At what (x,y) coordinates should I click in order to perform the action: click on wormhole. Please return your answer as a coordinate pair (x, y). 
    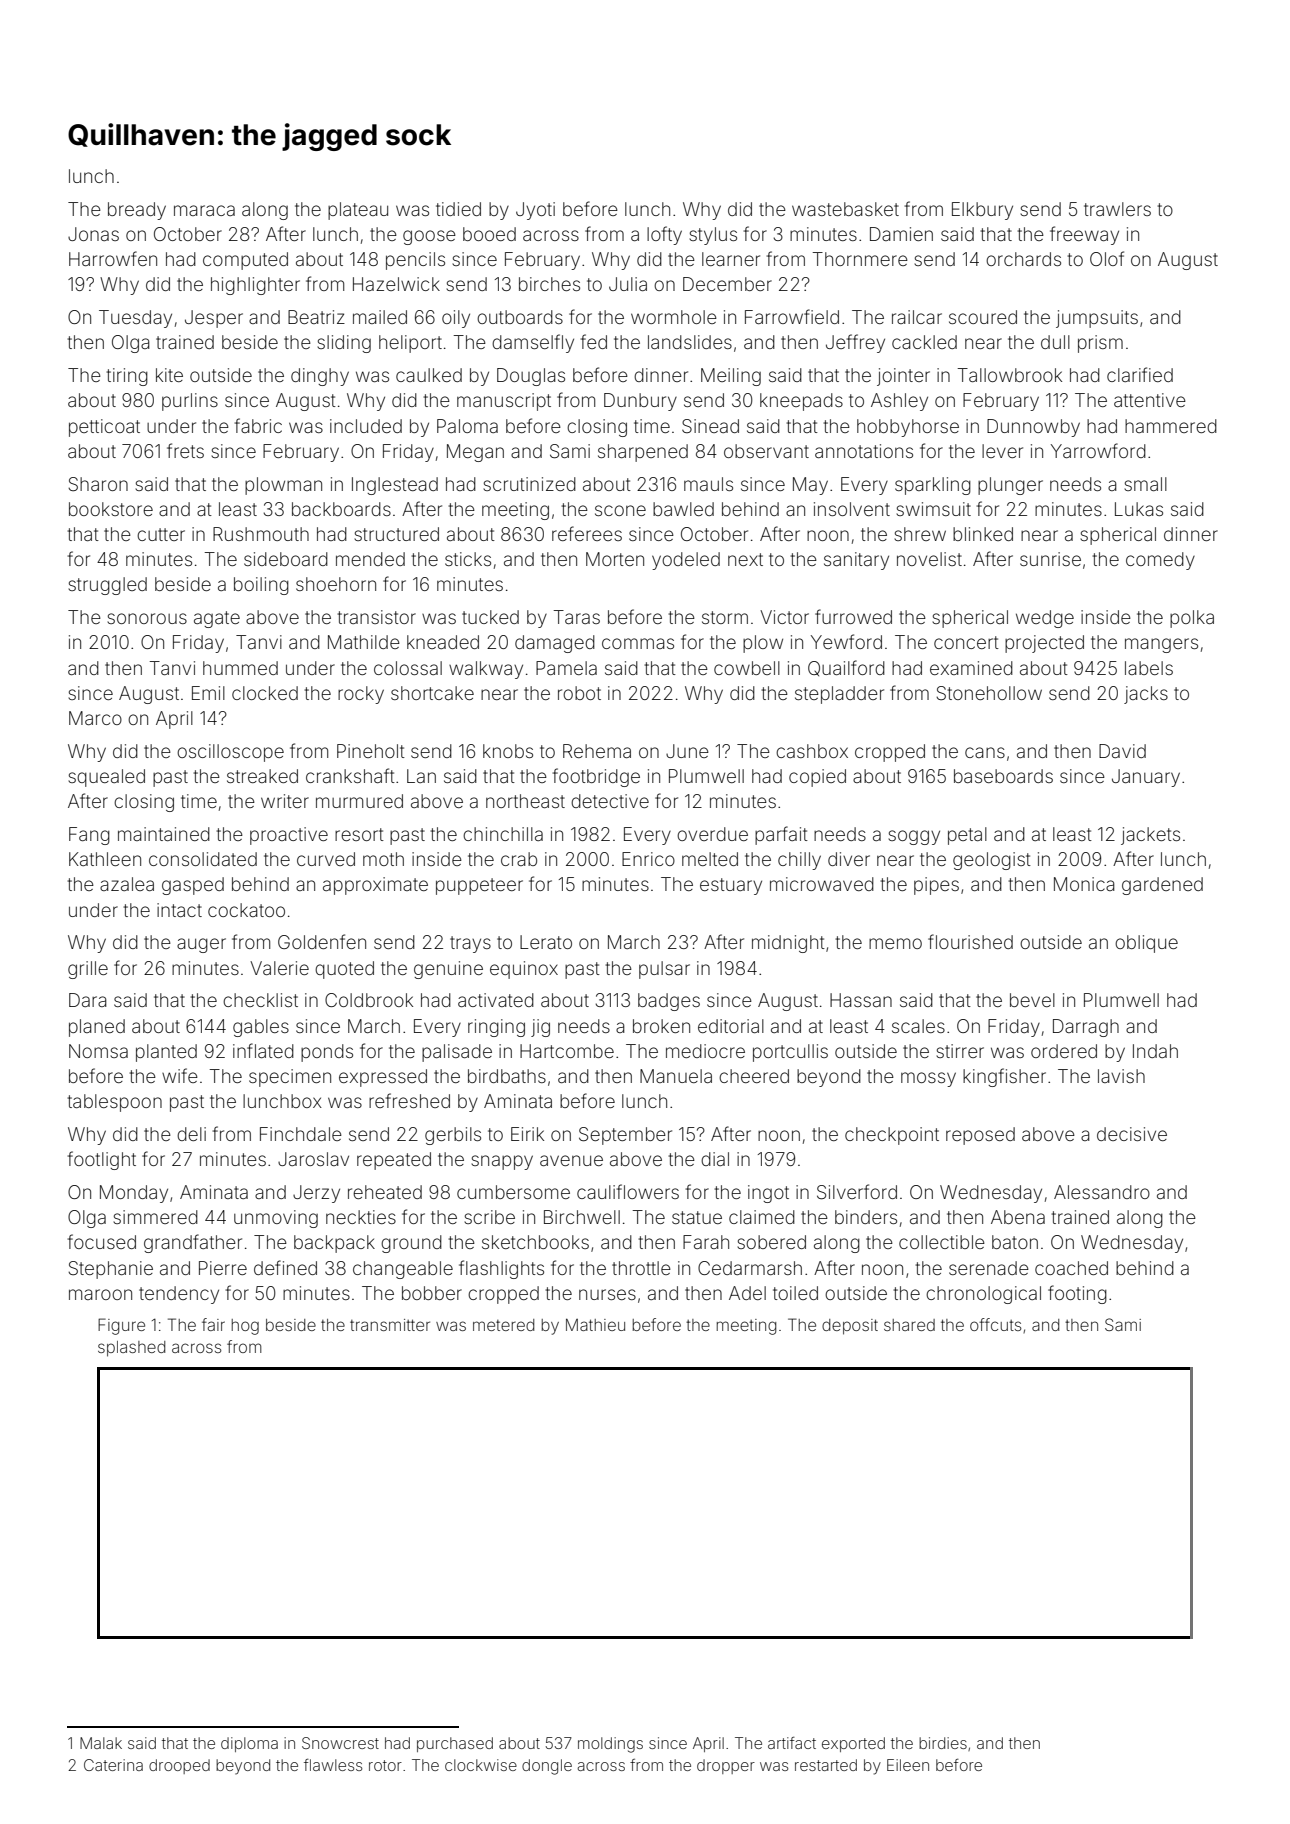
    Looking at the image, I should click on (674, 317).
